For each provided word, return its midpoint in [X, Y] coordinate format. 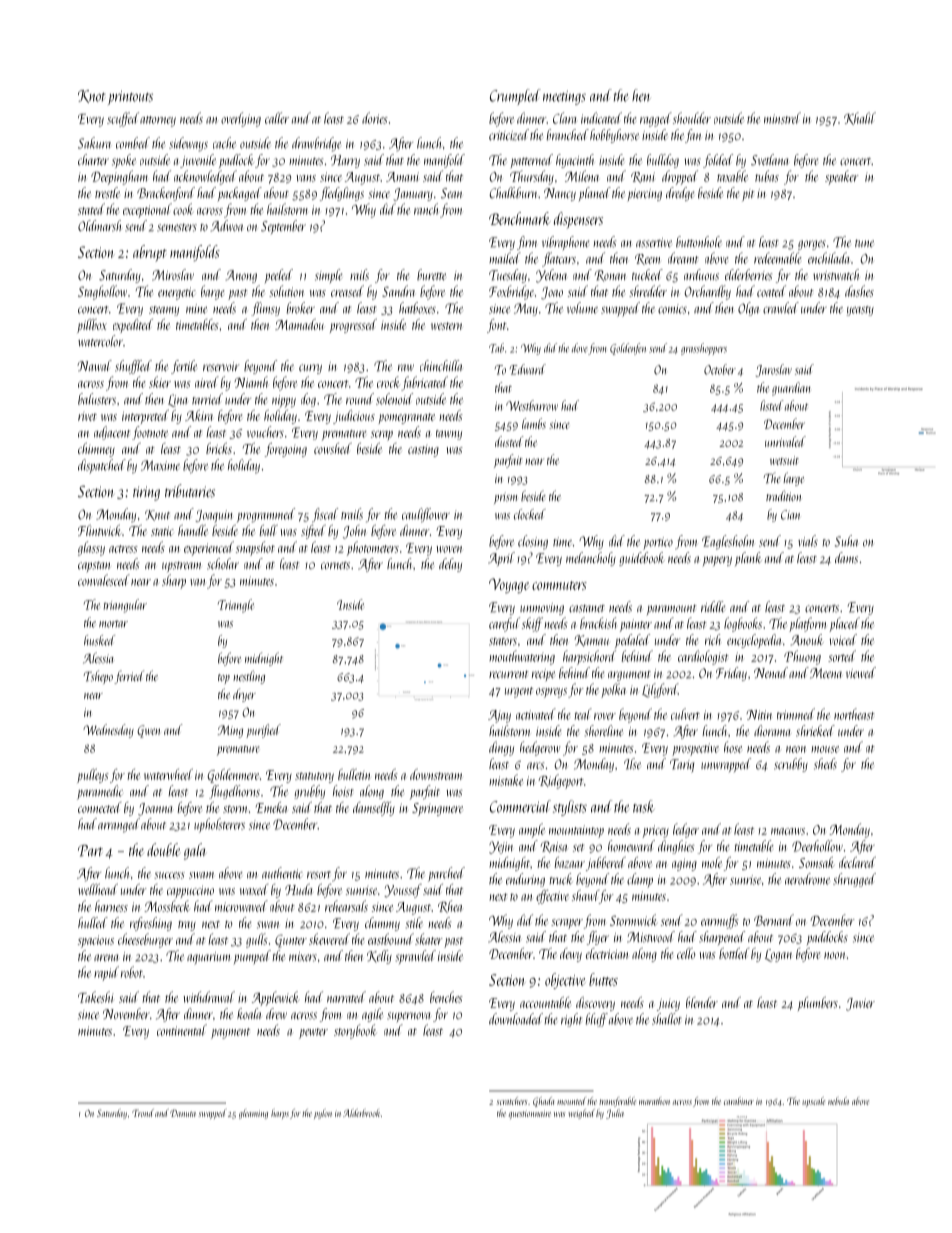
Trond [143, 1113]
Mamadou [299, 324]
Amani [402, 177]
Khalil [860, 118]
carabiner [739, 1101]
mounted [571, 1101]
